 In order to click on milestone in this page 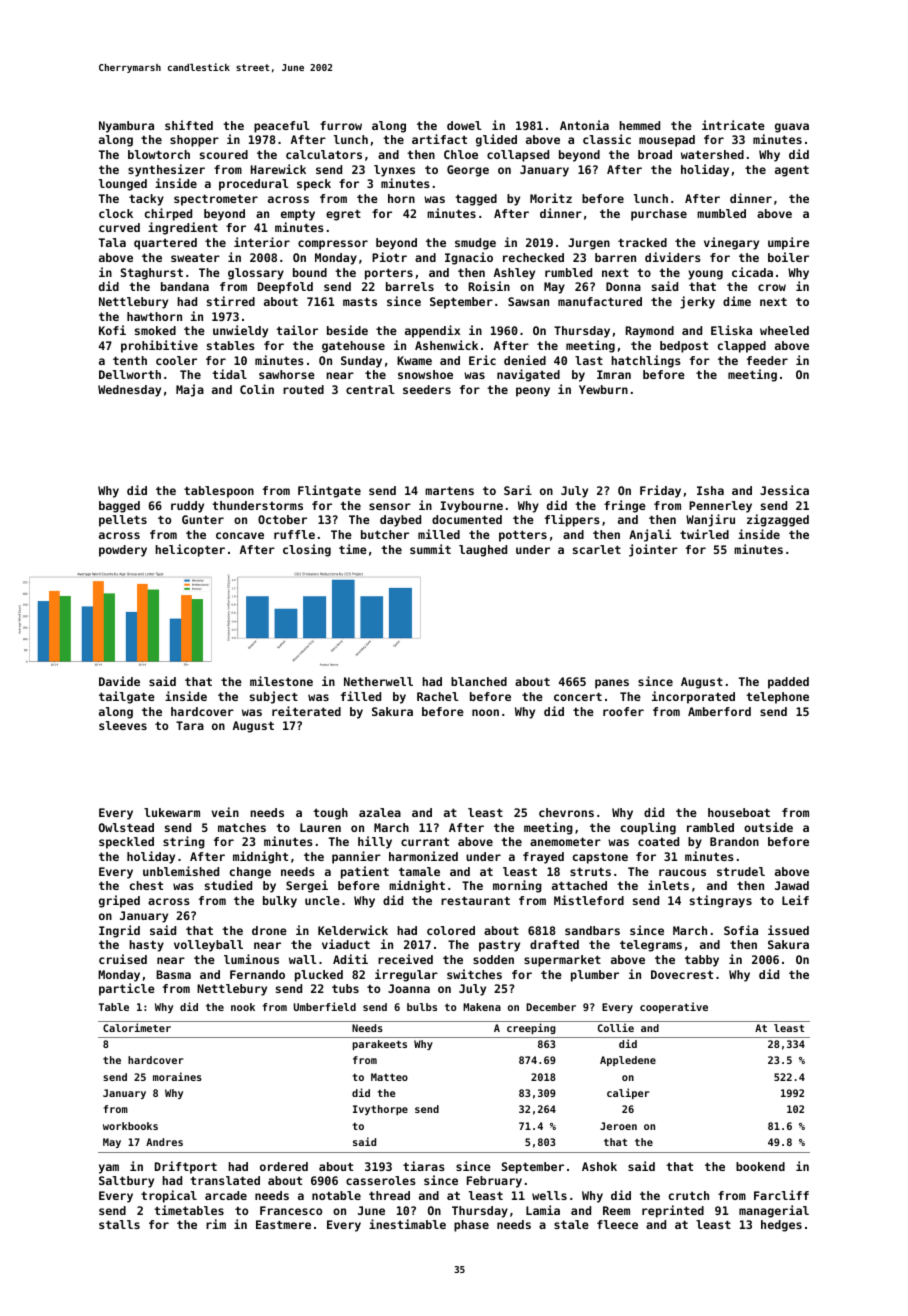, I will do `click(281, 681)`.
